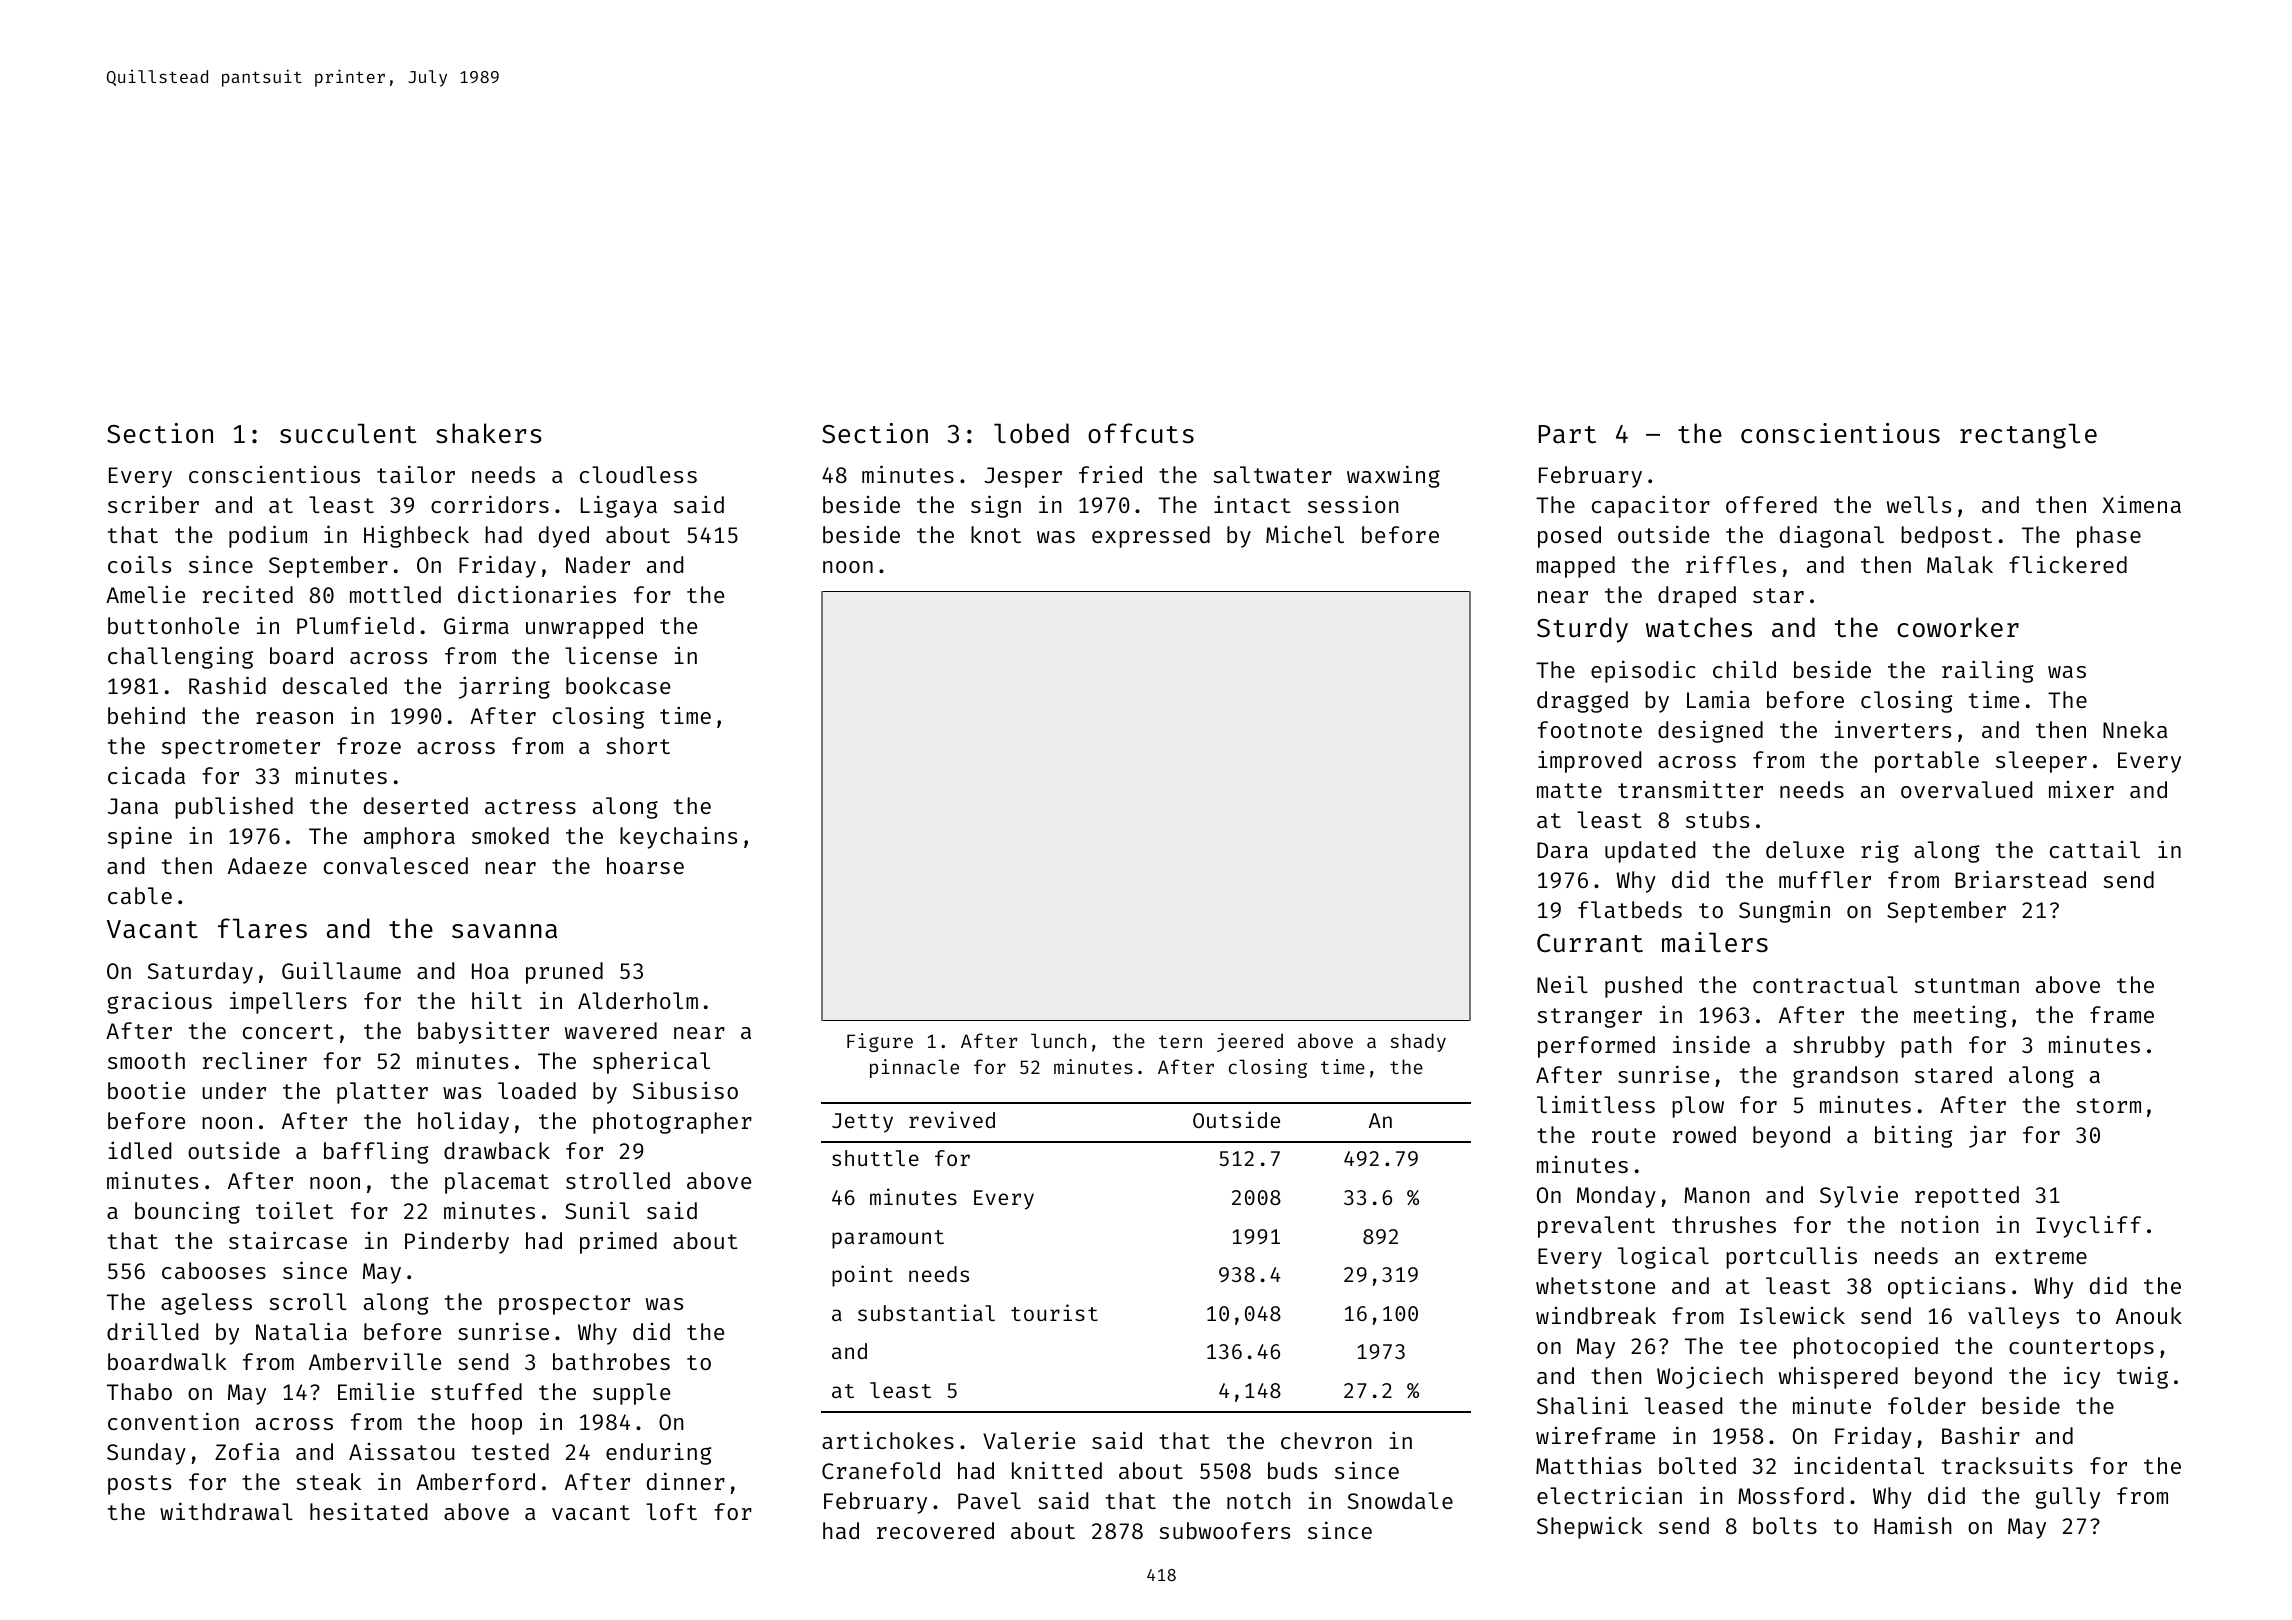 This screenshot has height=1620, width=2292. What do you see at coordinates (139, 1485) in the screenshot?
I see `posts` at bounding box center [139, 1485].
